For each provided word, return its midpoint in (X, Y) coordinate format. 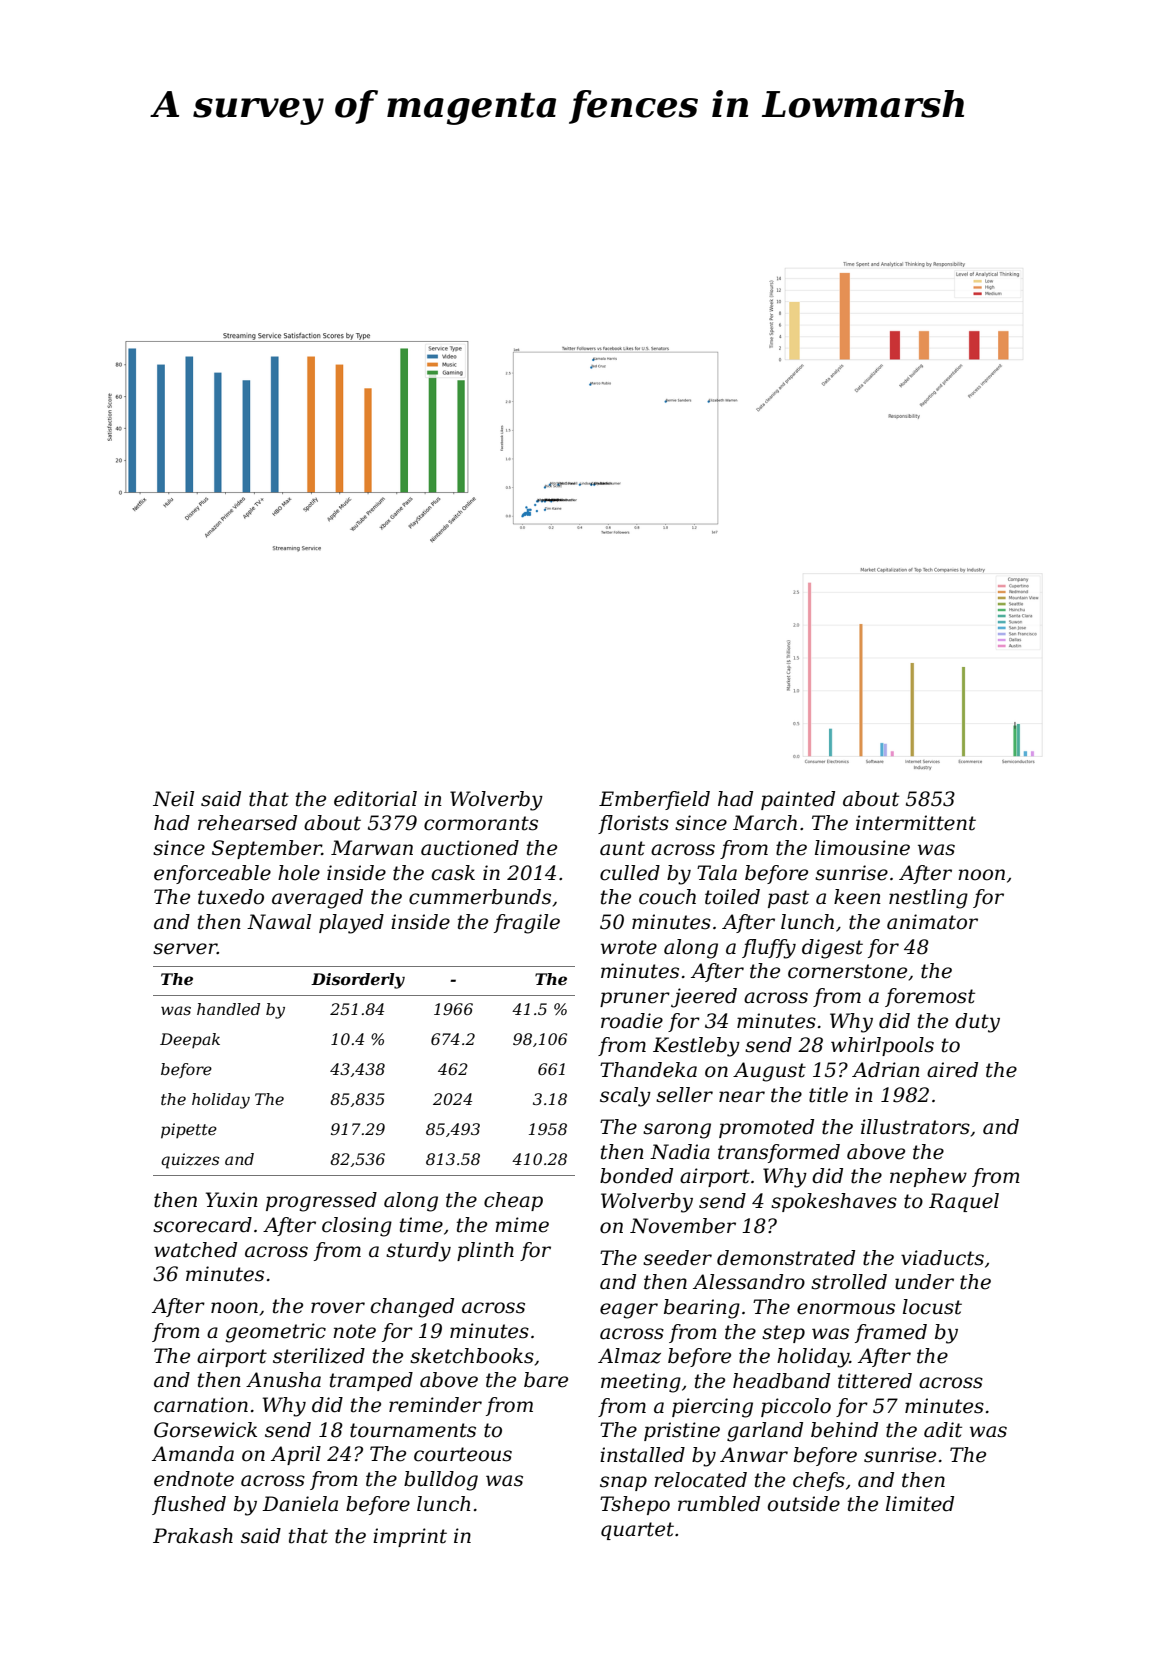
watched (195, 1250)
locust (932, 1307)
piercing (712, 1408)
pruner (635, 999)
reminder (435, 1405)
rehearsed (247, 823)
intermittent (916, 823)
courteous (463, 1454)
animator (932, 922)
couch (667, 897)
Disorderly (358, 981)
